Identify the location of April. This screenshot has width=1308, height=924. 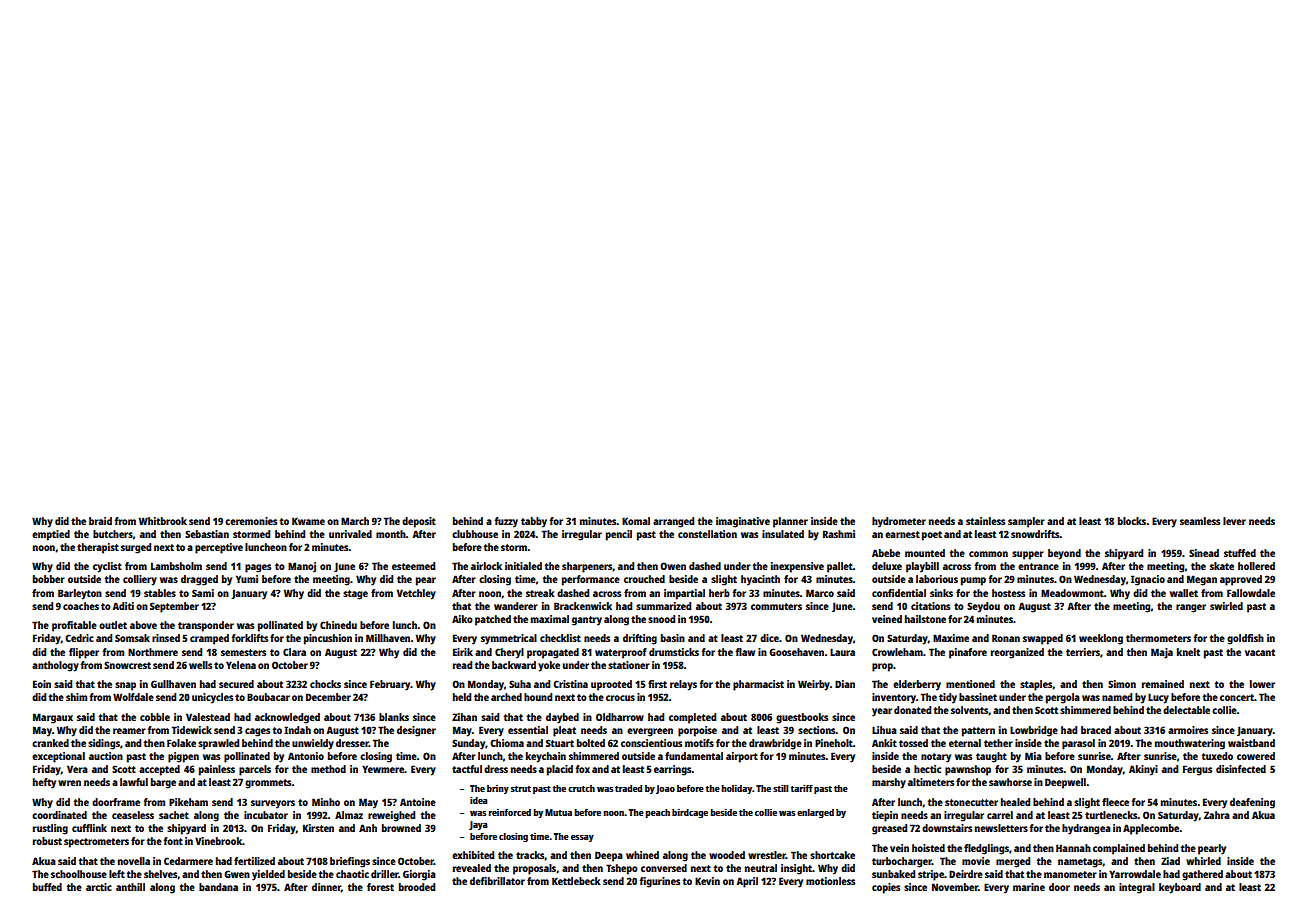
(747, 882).
